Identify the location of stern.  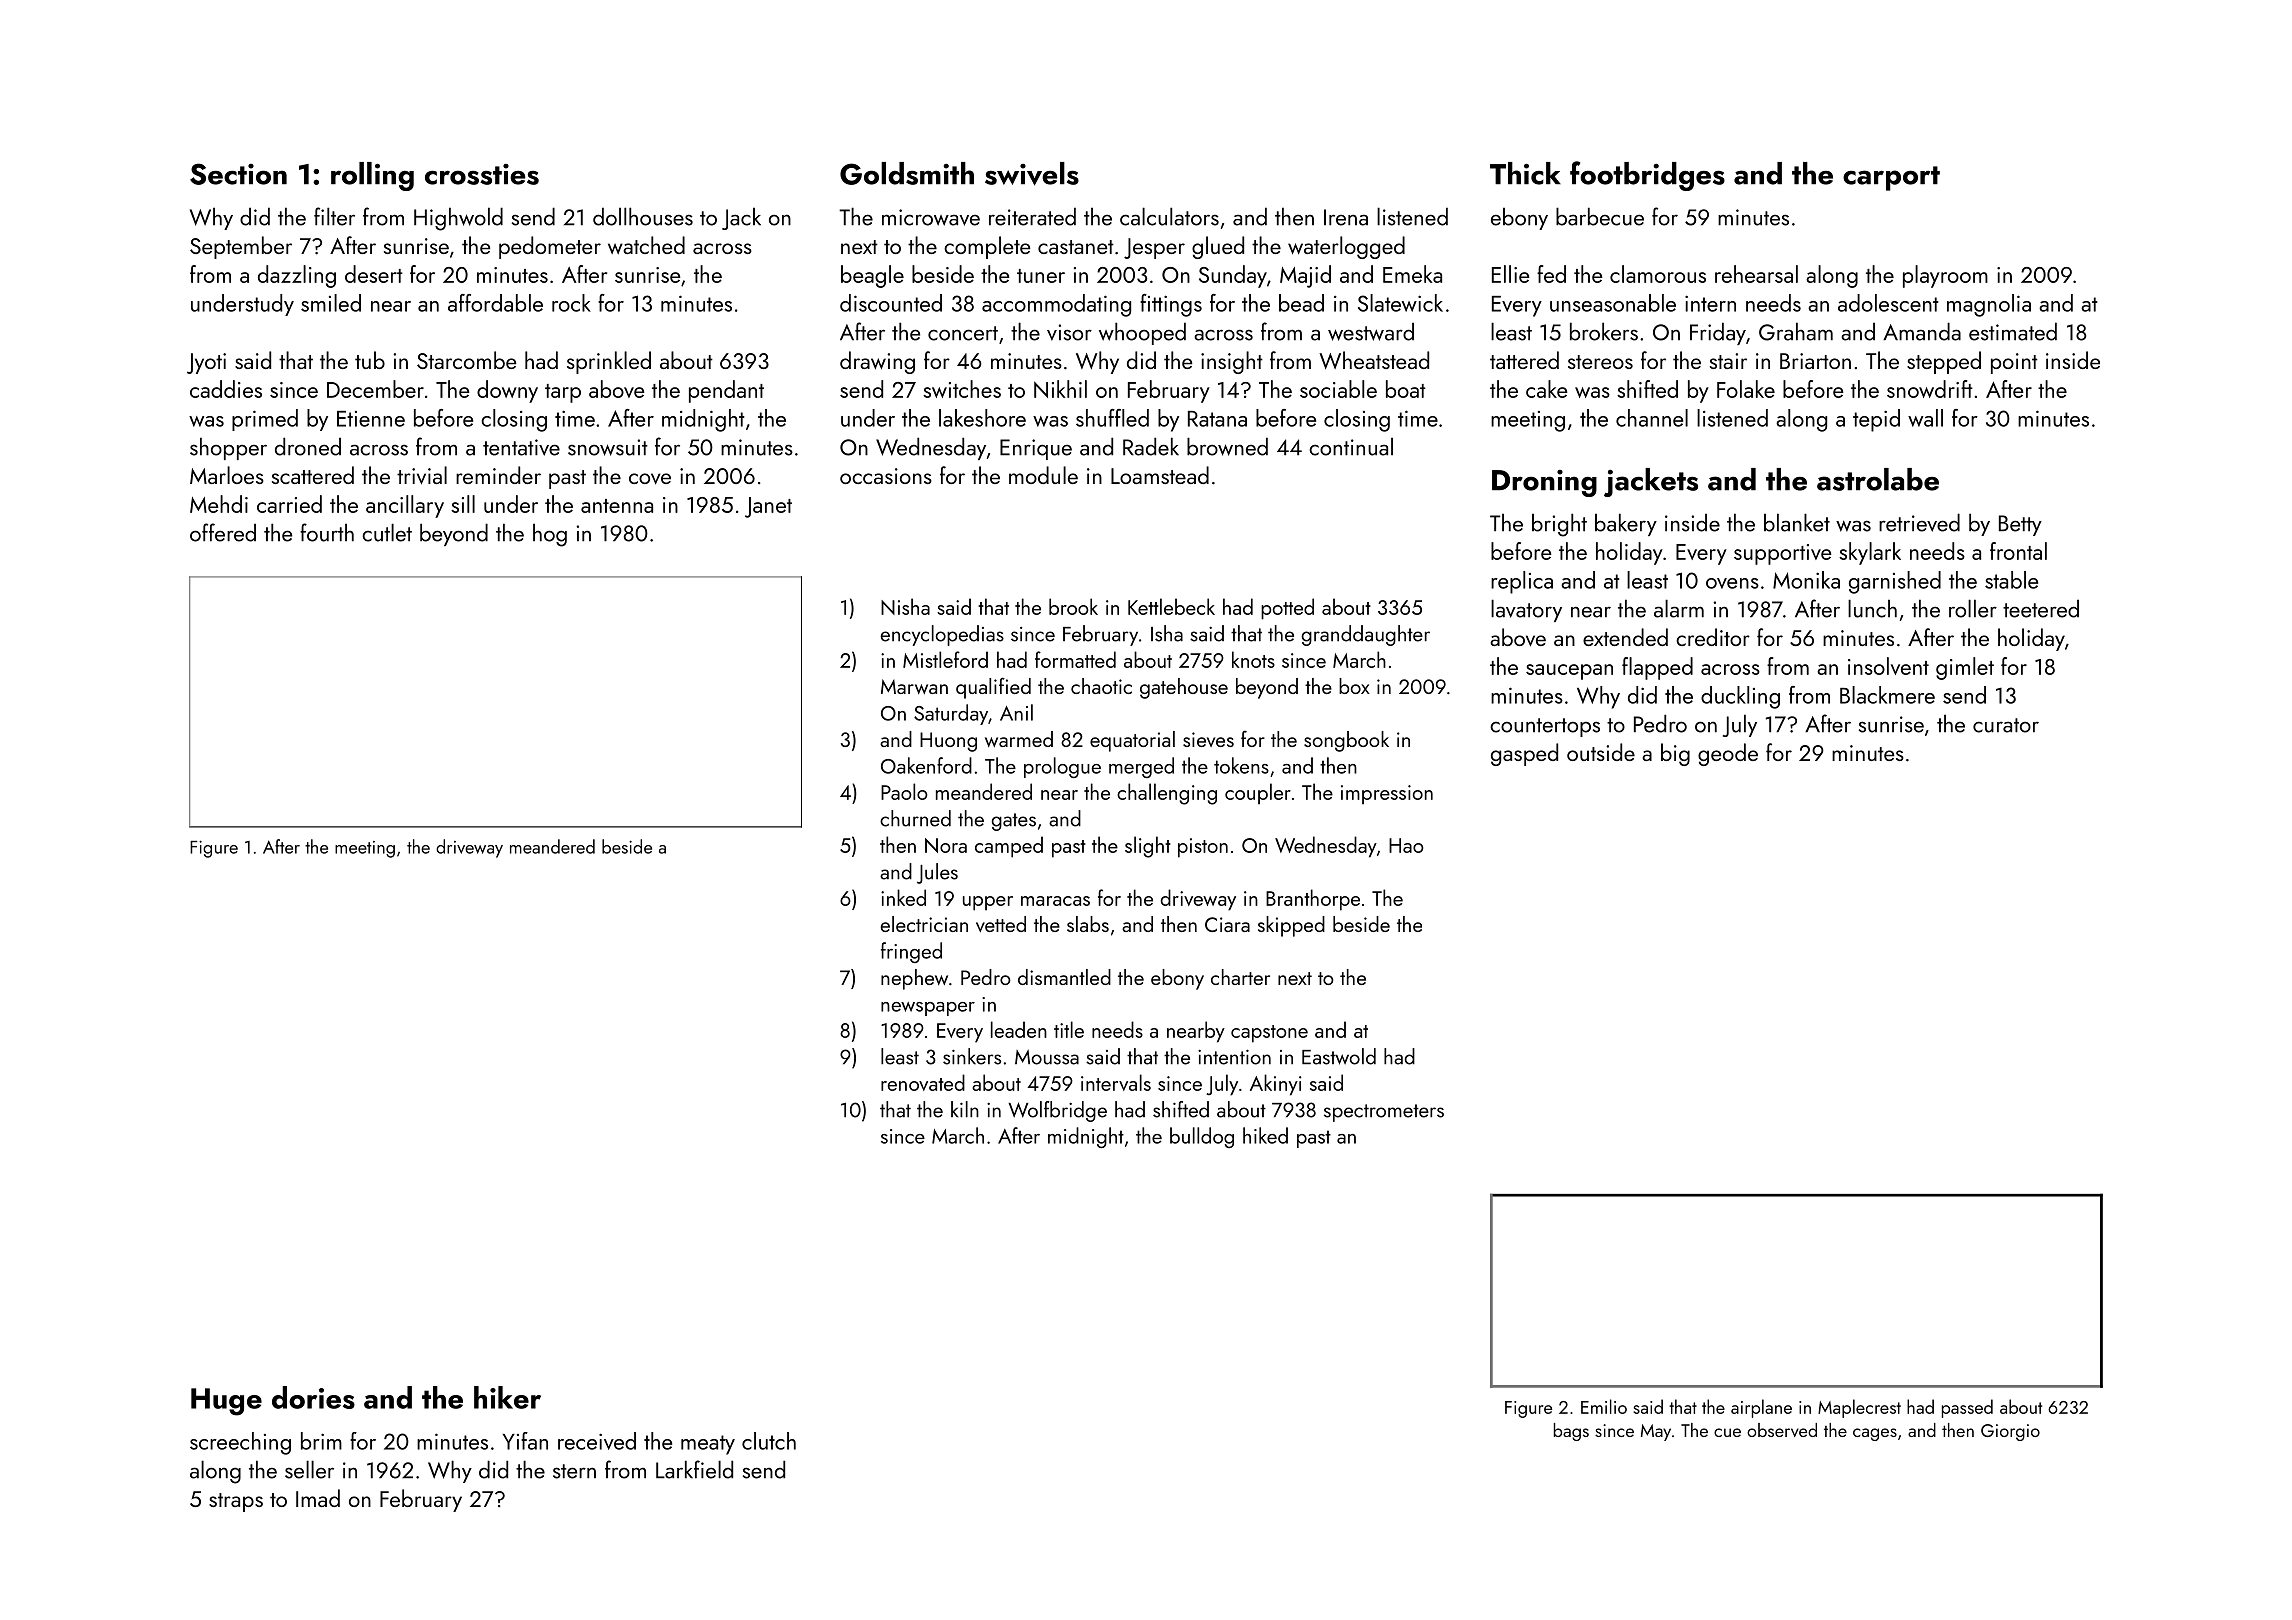
(574, 1471).
